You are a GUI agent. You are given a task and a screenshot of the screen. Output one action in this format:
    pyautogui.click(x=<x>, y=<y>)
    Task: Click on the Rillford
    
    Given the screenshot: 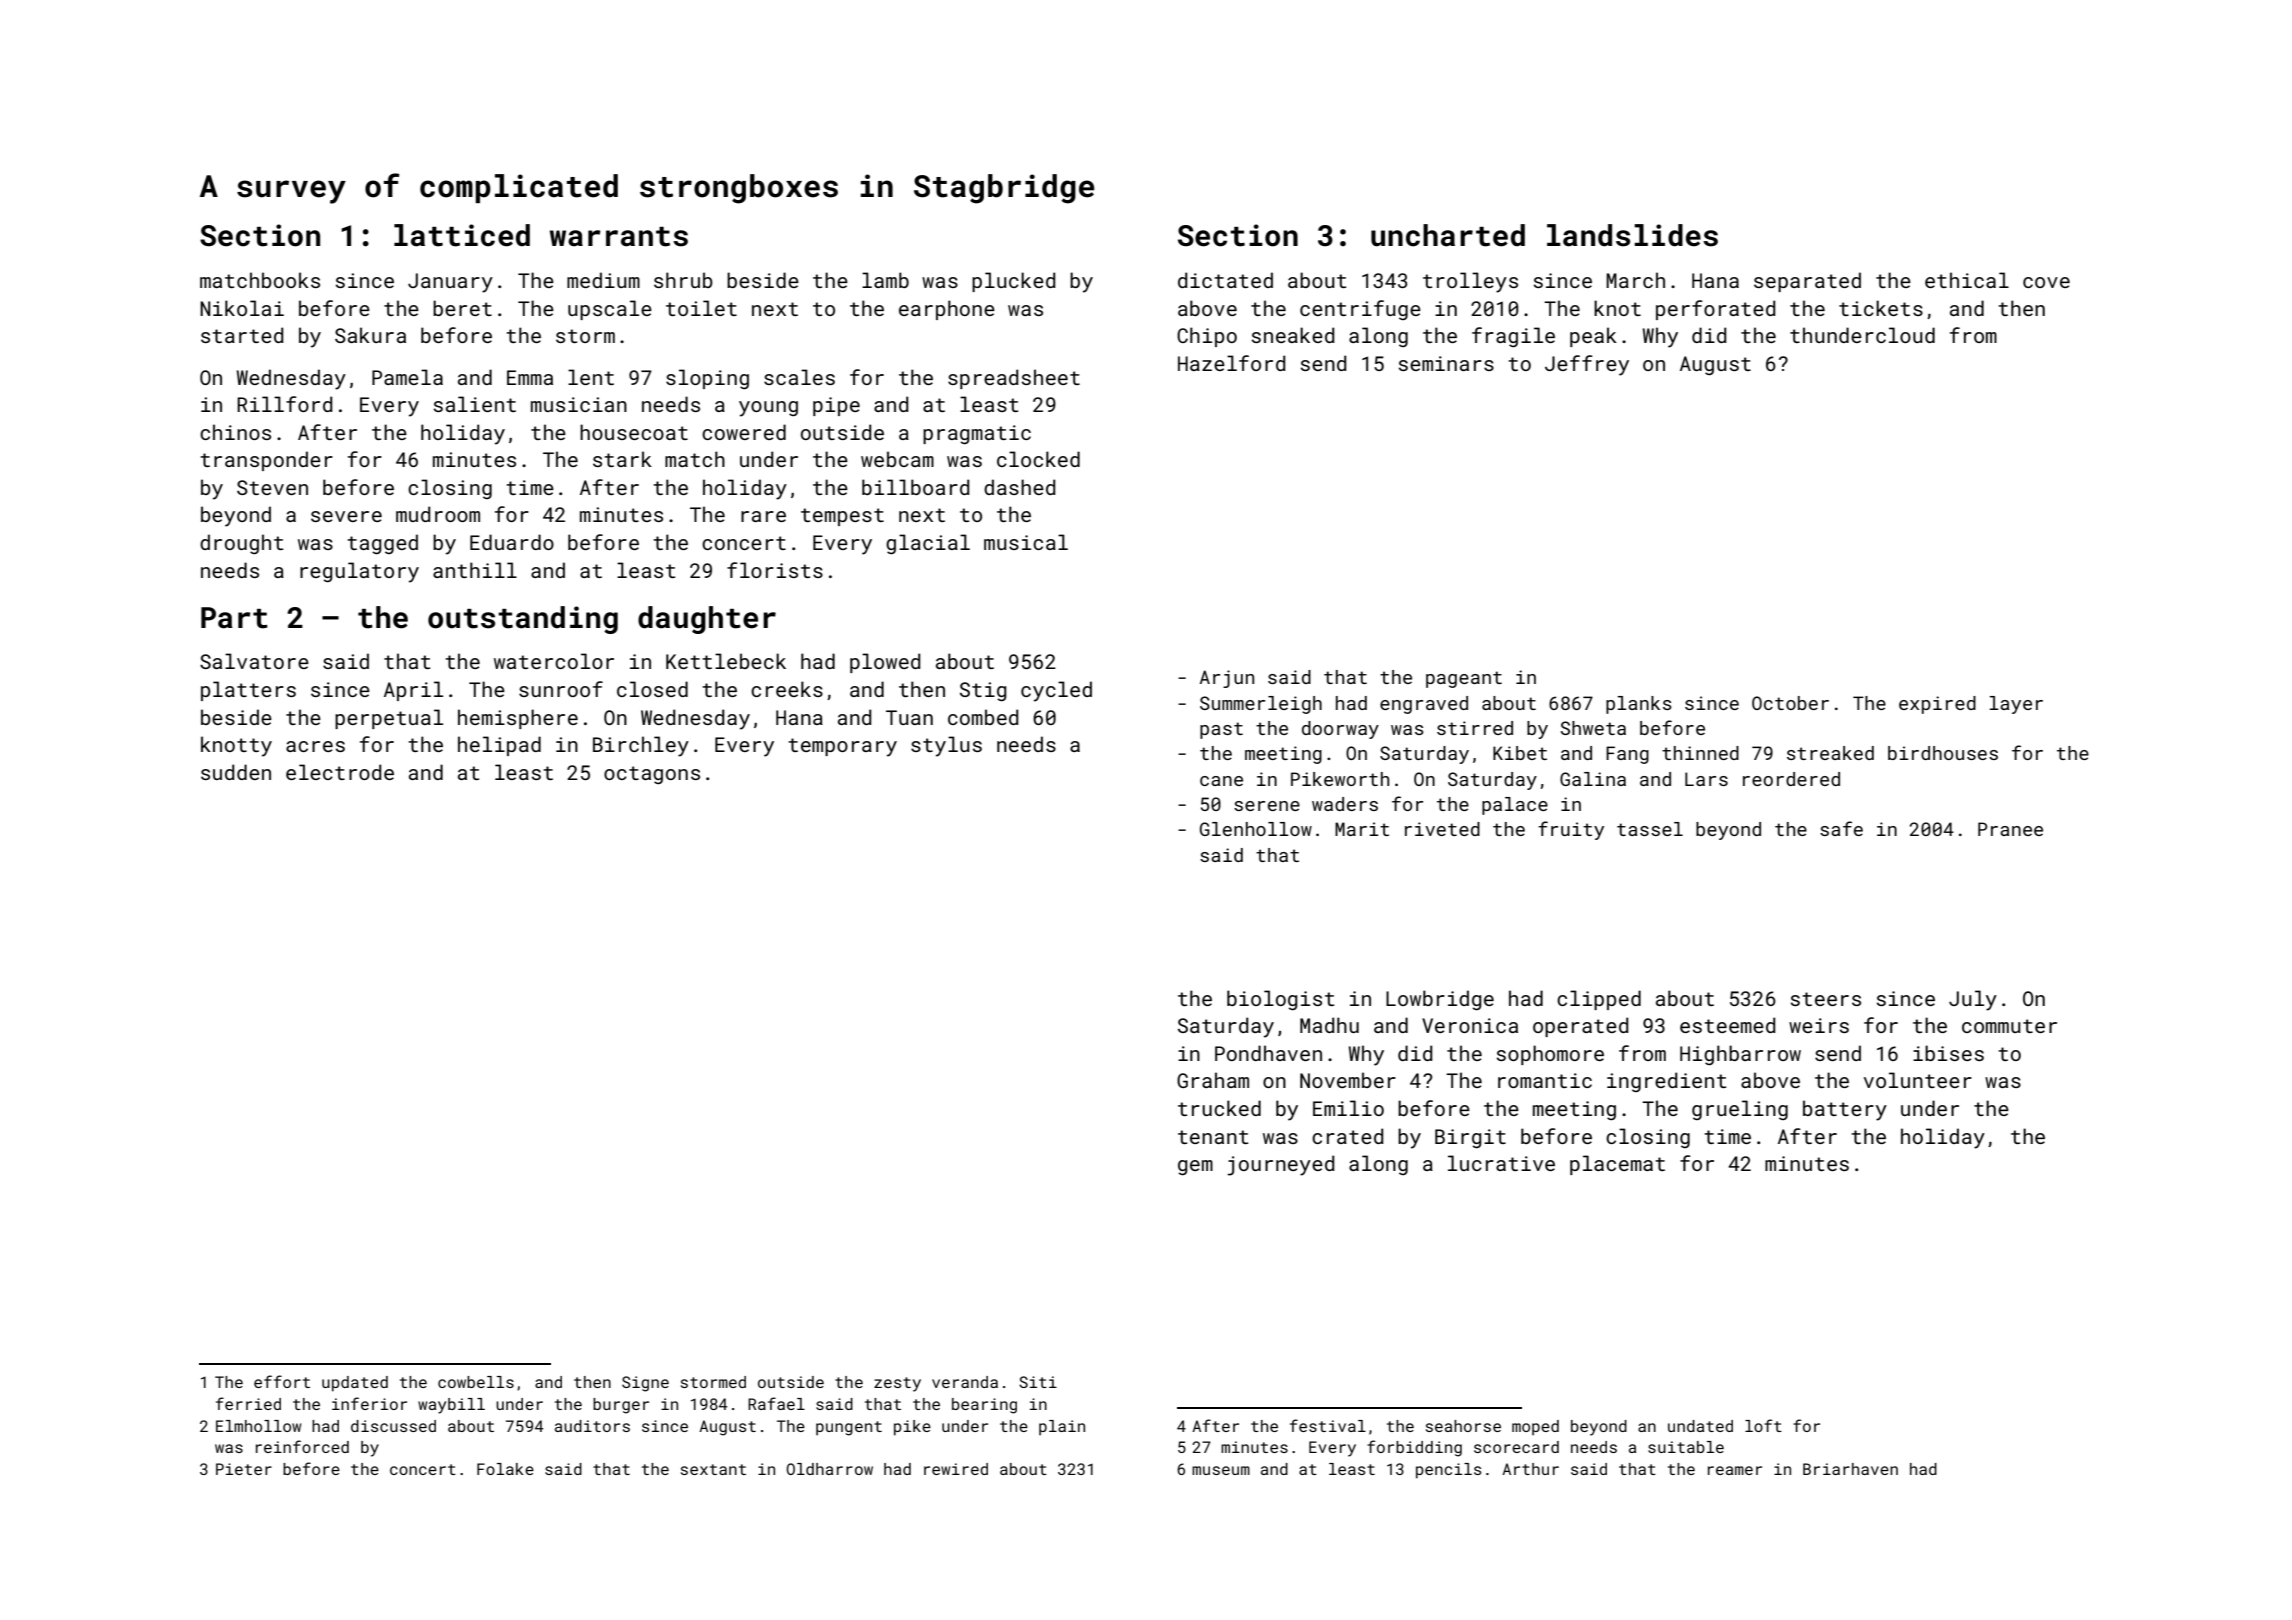 What is the action you would take?
    pyautogui.click(x=285, y=404)
